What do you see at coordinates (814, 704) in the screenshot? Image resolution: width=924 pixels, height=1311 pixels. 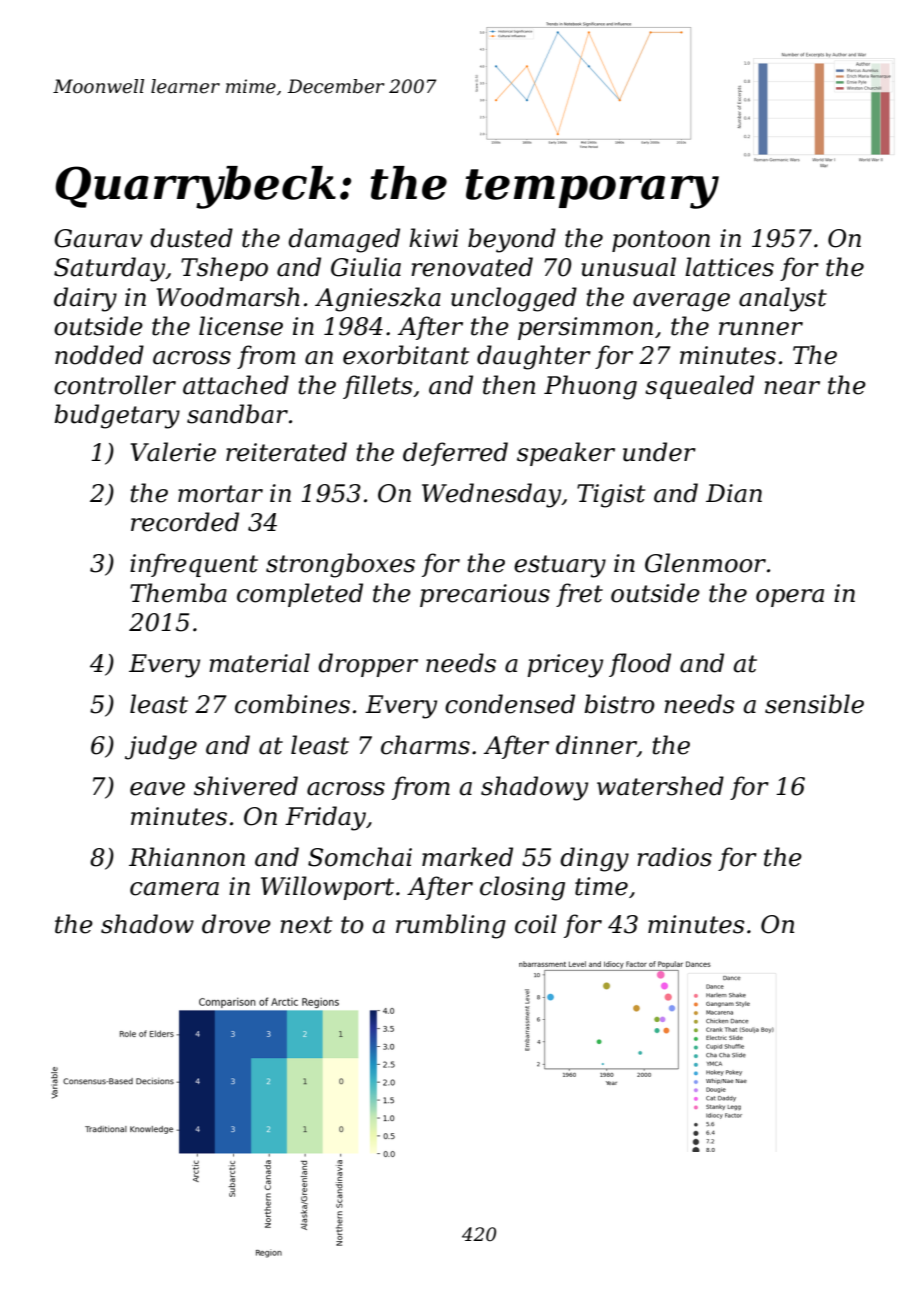 I see `sensible` at bounding box center [814, 704].
